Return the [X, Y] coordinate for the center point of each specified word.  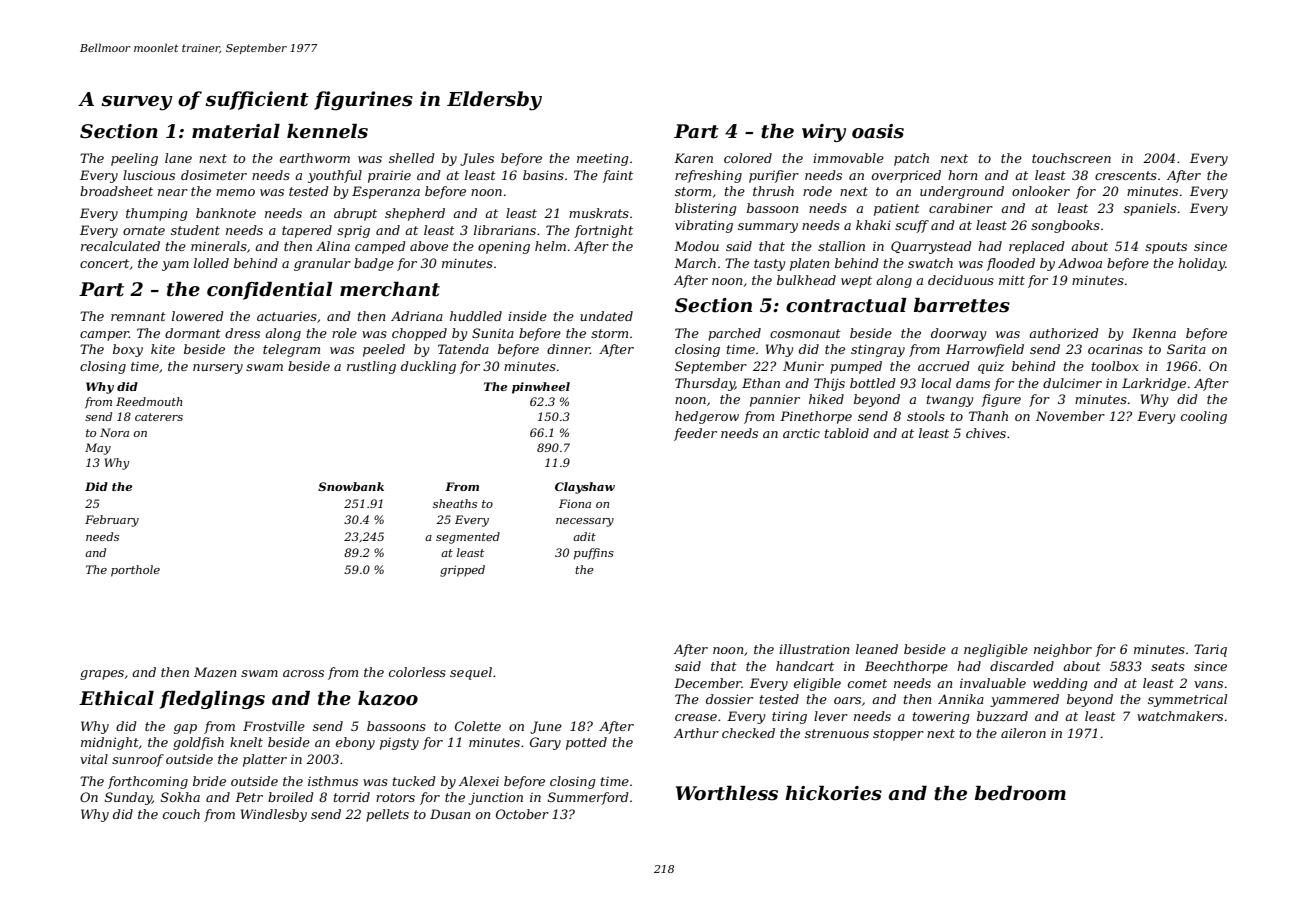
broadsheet [116, 191]
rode [817, 191]
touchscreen [1071, 158]
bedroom [1020, 793]
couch [181, 814]
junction [496, 798]
